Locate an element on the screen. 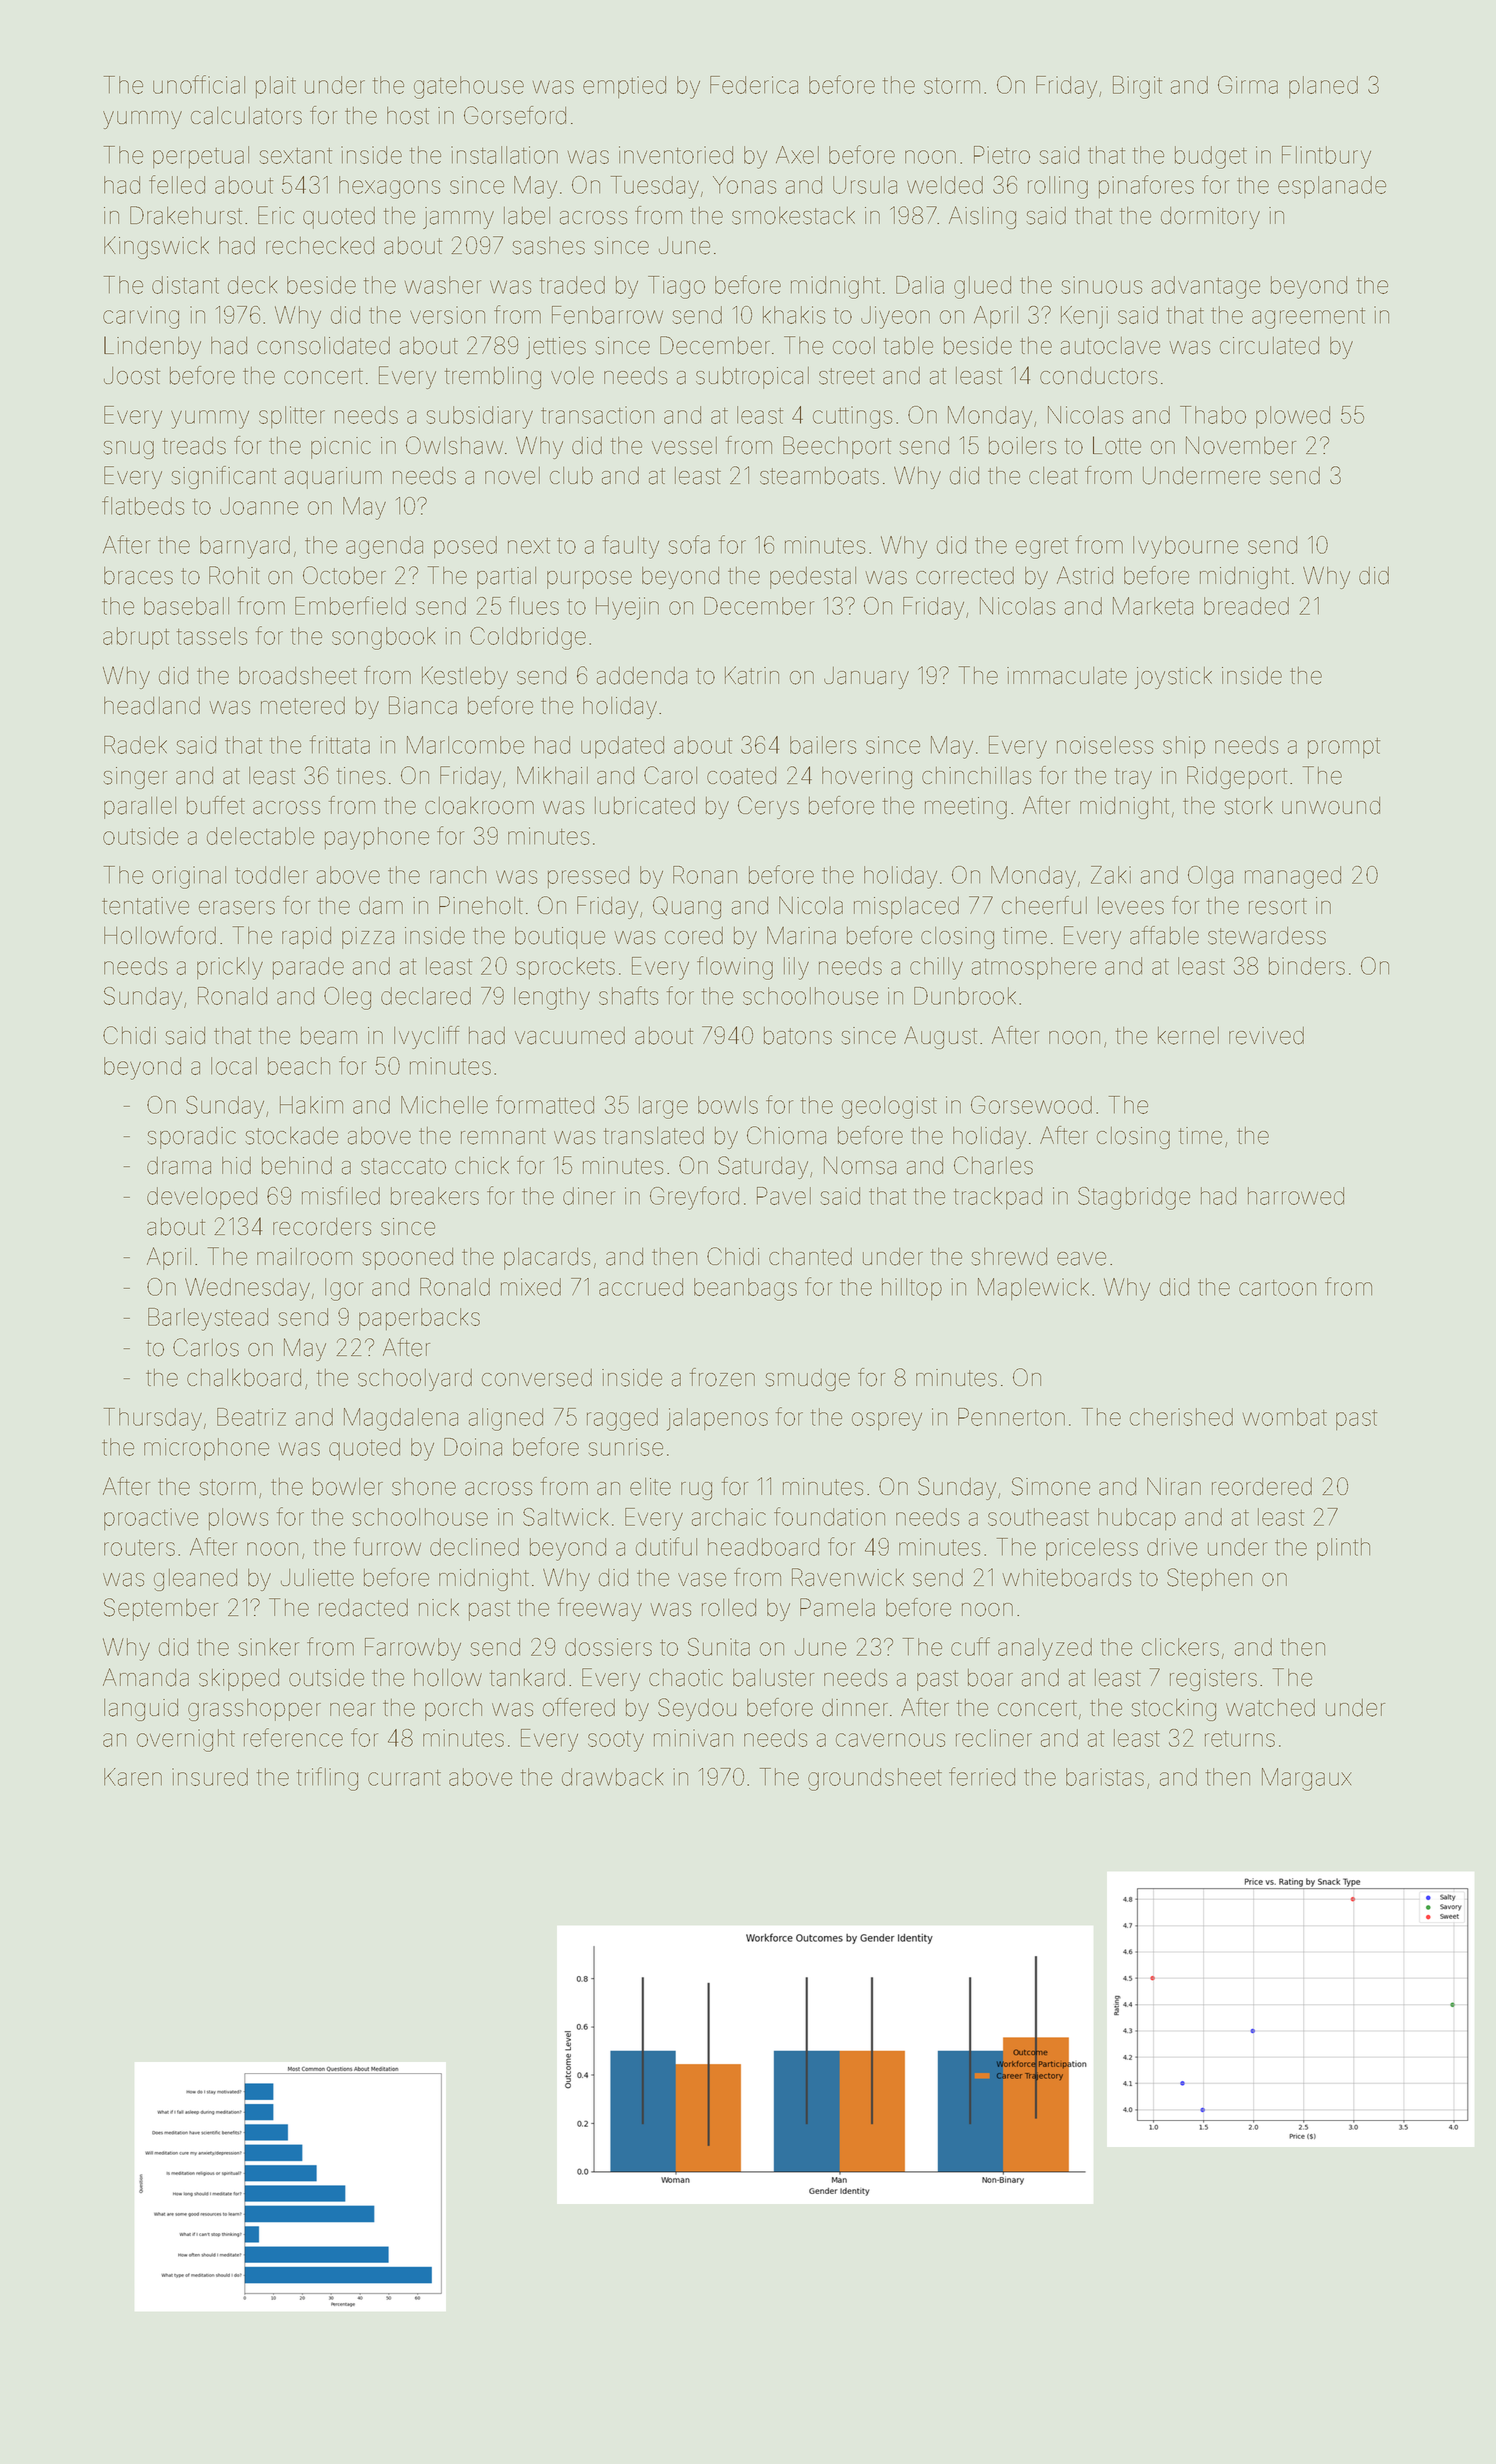 The height and width of the screenshot is (2464, 1496). Birgit is located at coordinates (1137, 87).
